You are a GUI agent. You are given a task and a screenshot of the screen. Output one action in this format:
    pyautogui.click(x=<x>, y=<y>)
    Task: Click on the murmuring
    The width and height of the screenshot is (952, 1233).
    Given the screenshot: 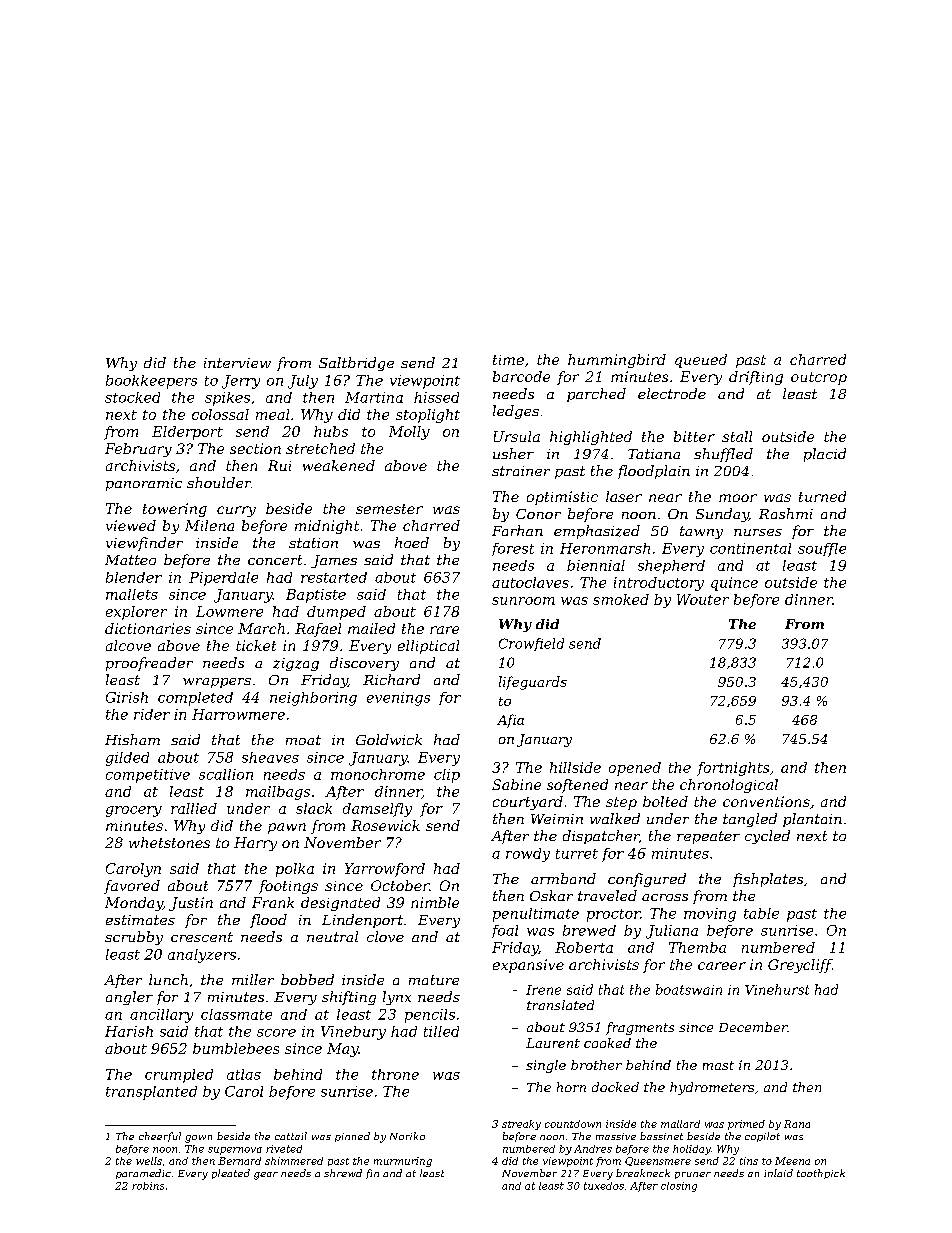 What is the action you would take?
    pyautogui.click(x=403, y=1162)
